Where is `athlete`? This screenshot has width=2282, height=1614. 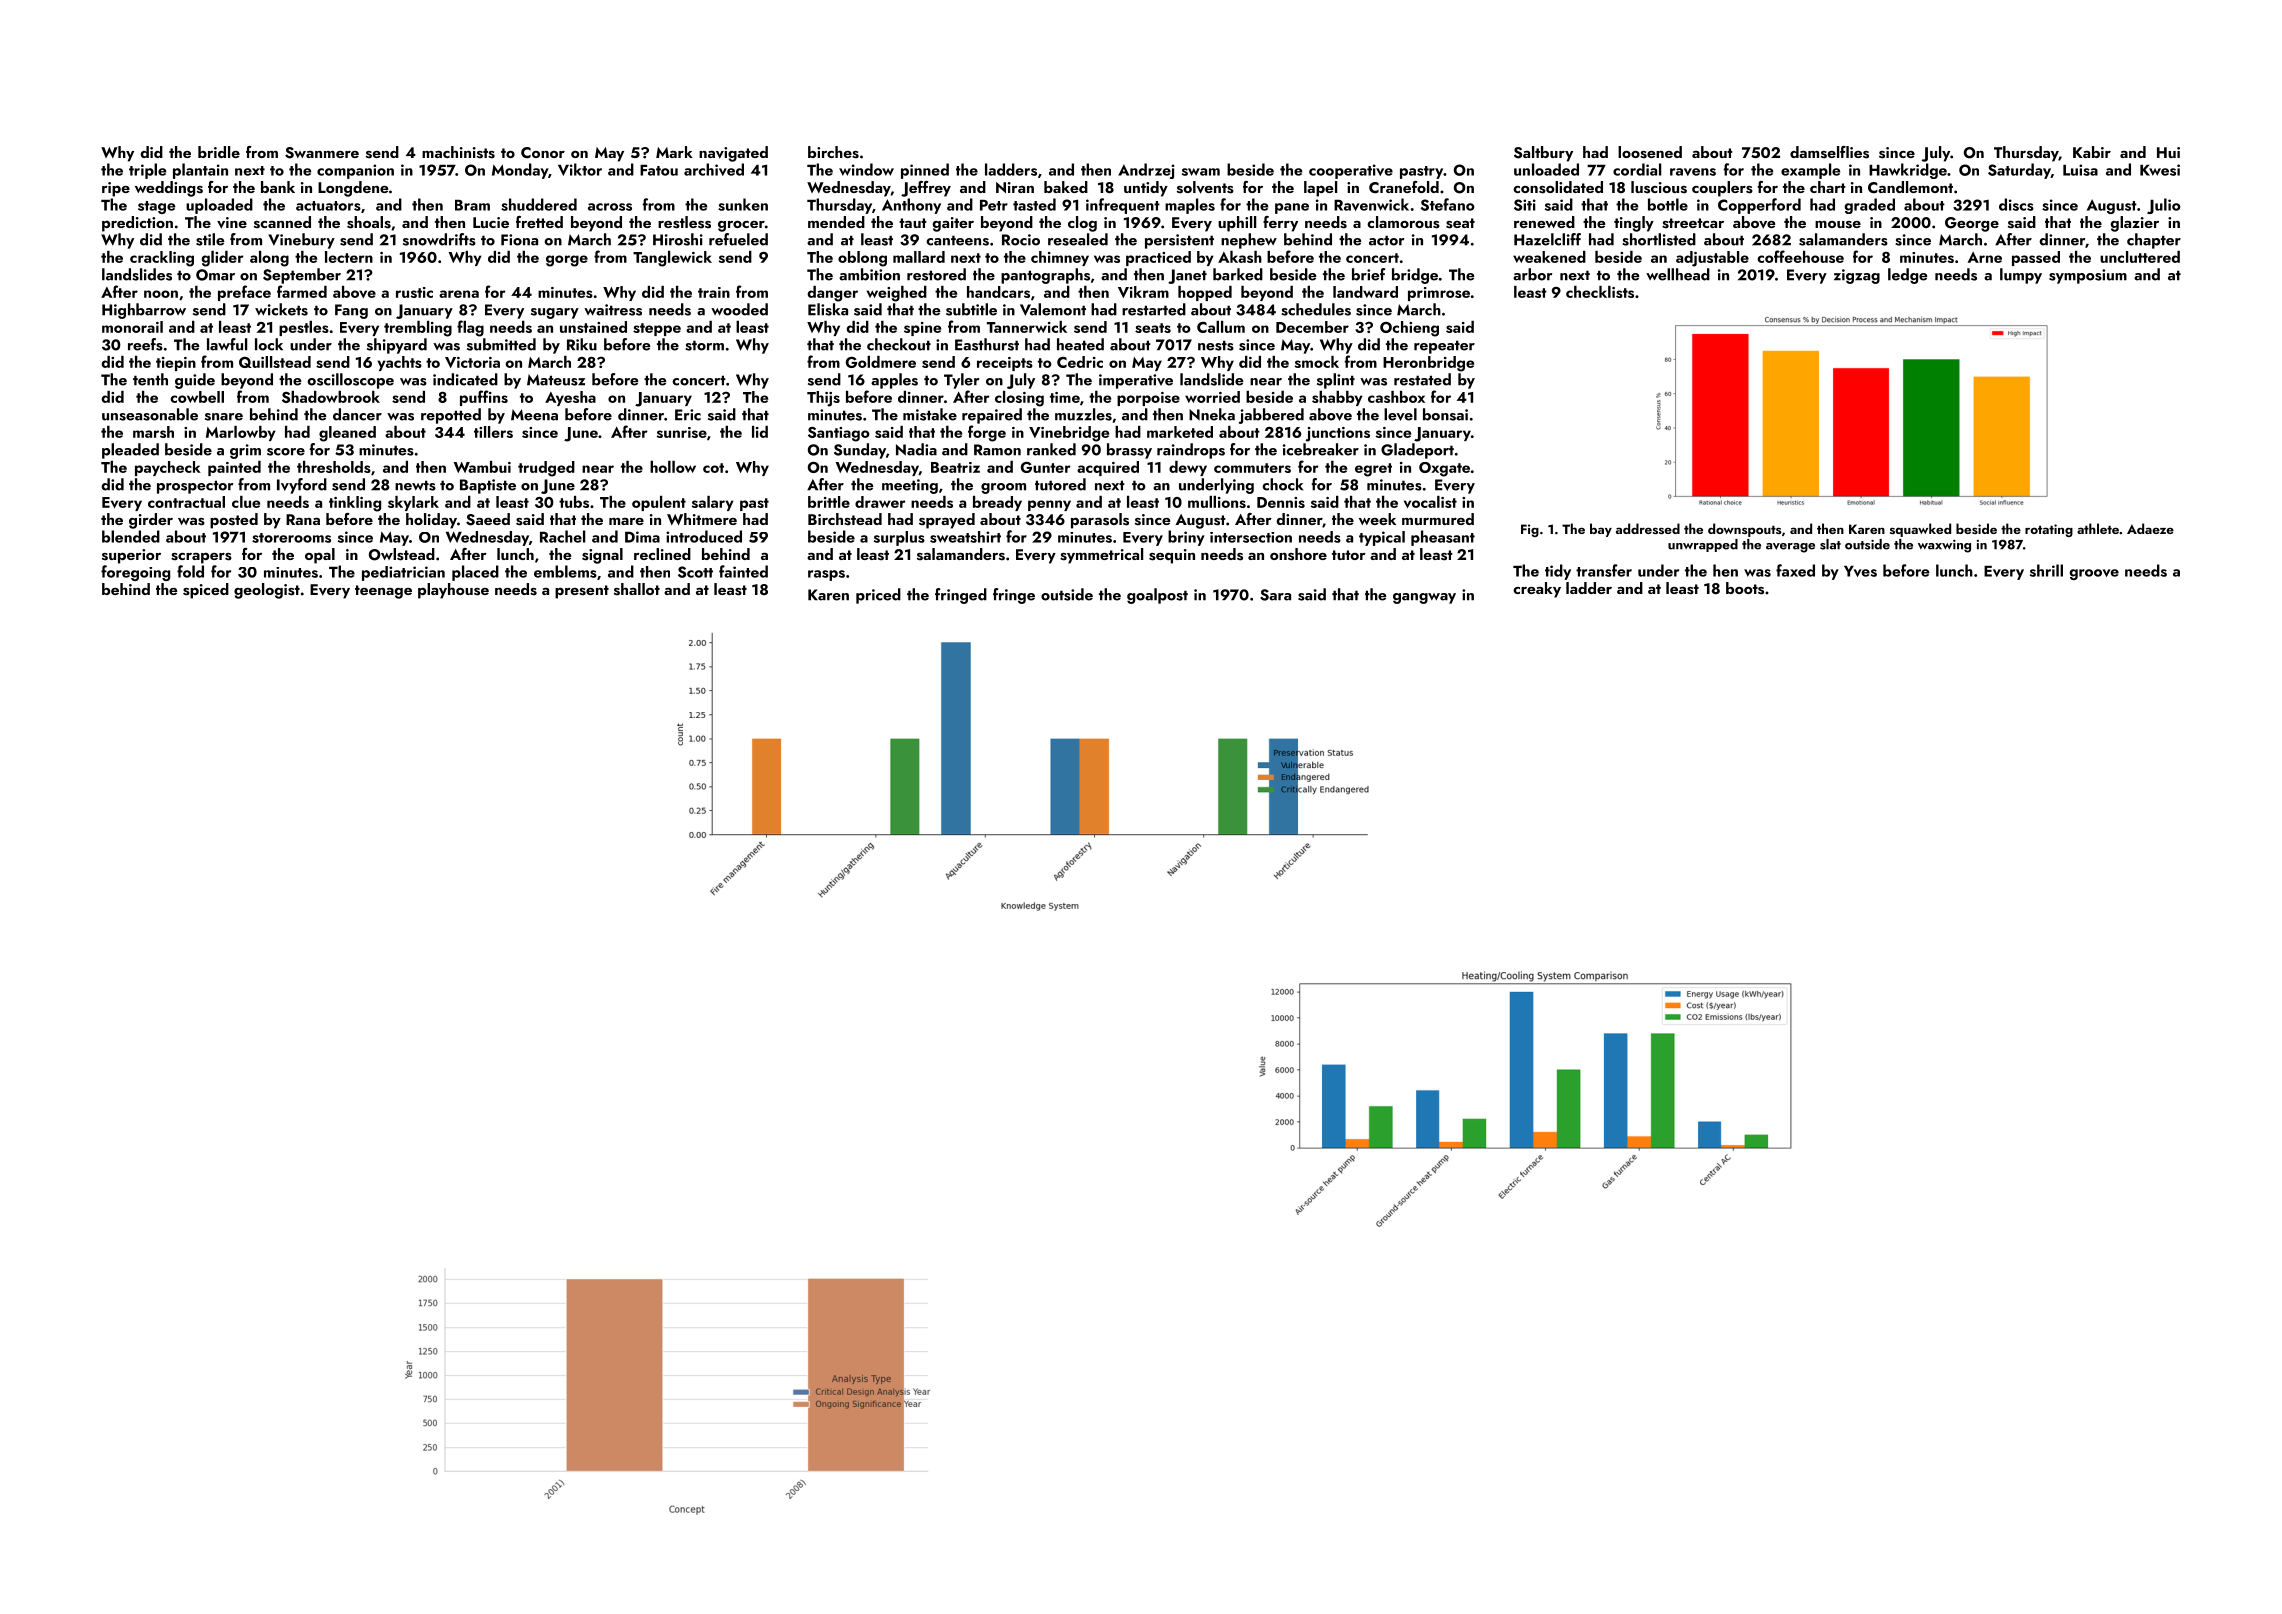 athlete is located at coordinates (2098, 528).
